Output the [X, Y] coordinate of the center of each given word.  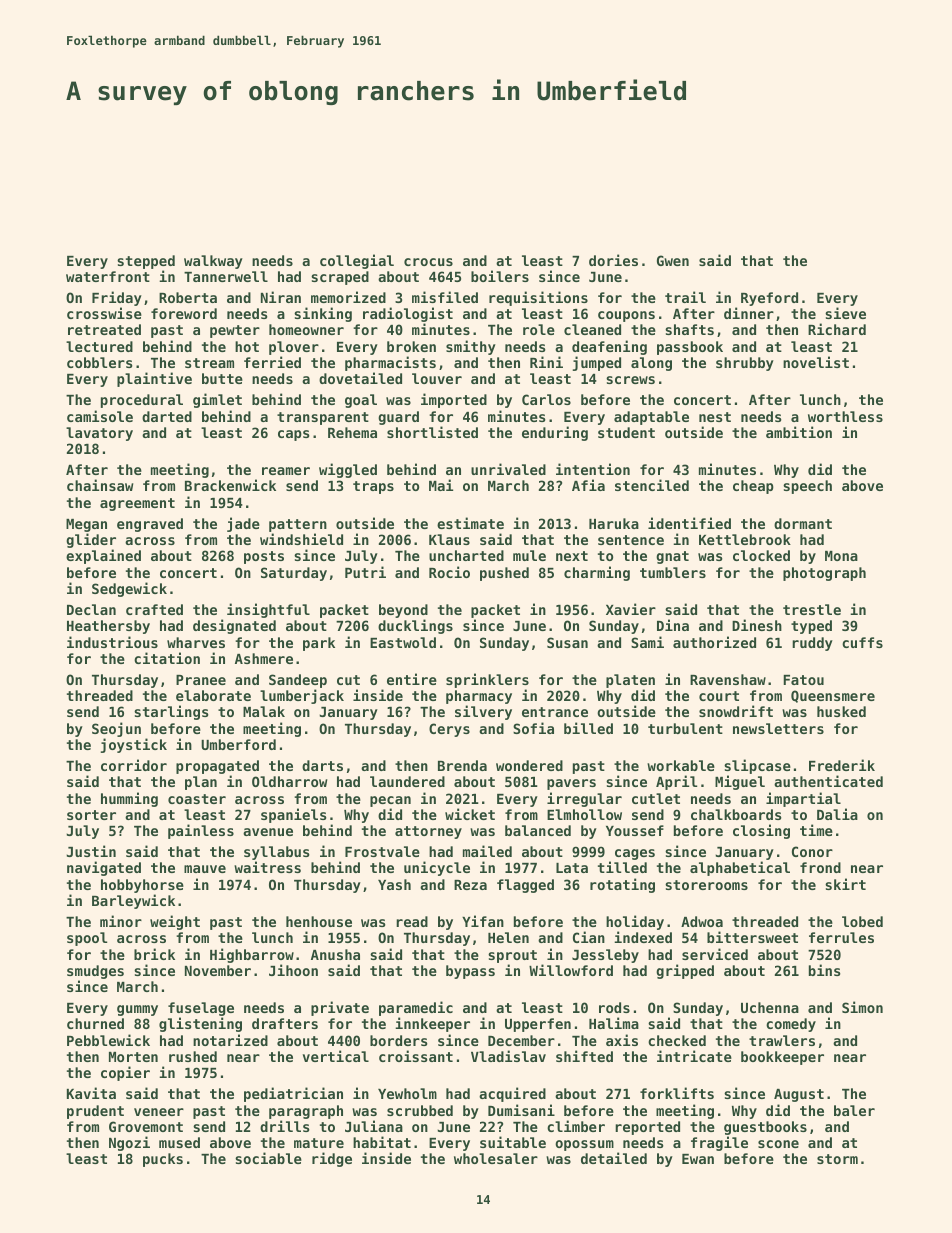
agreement [137, 504]
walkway [213, 262]
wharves [196, 642]
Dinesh [757, 625]
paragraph [306, 1112]
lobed [862, 921]
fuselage [201, 1010]
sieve [845, 313]
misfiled [445, 297]
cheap [753, 487]
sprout [512, 956]
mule [529, 555]
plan [201, 783]
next [572, 556]
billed [588, 728]
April [676, 782]
